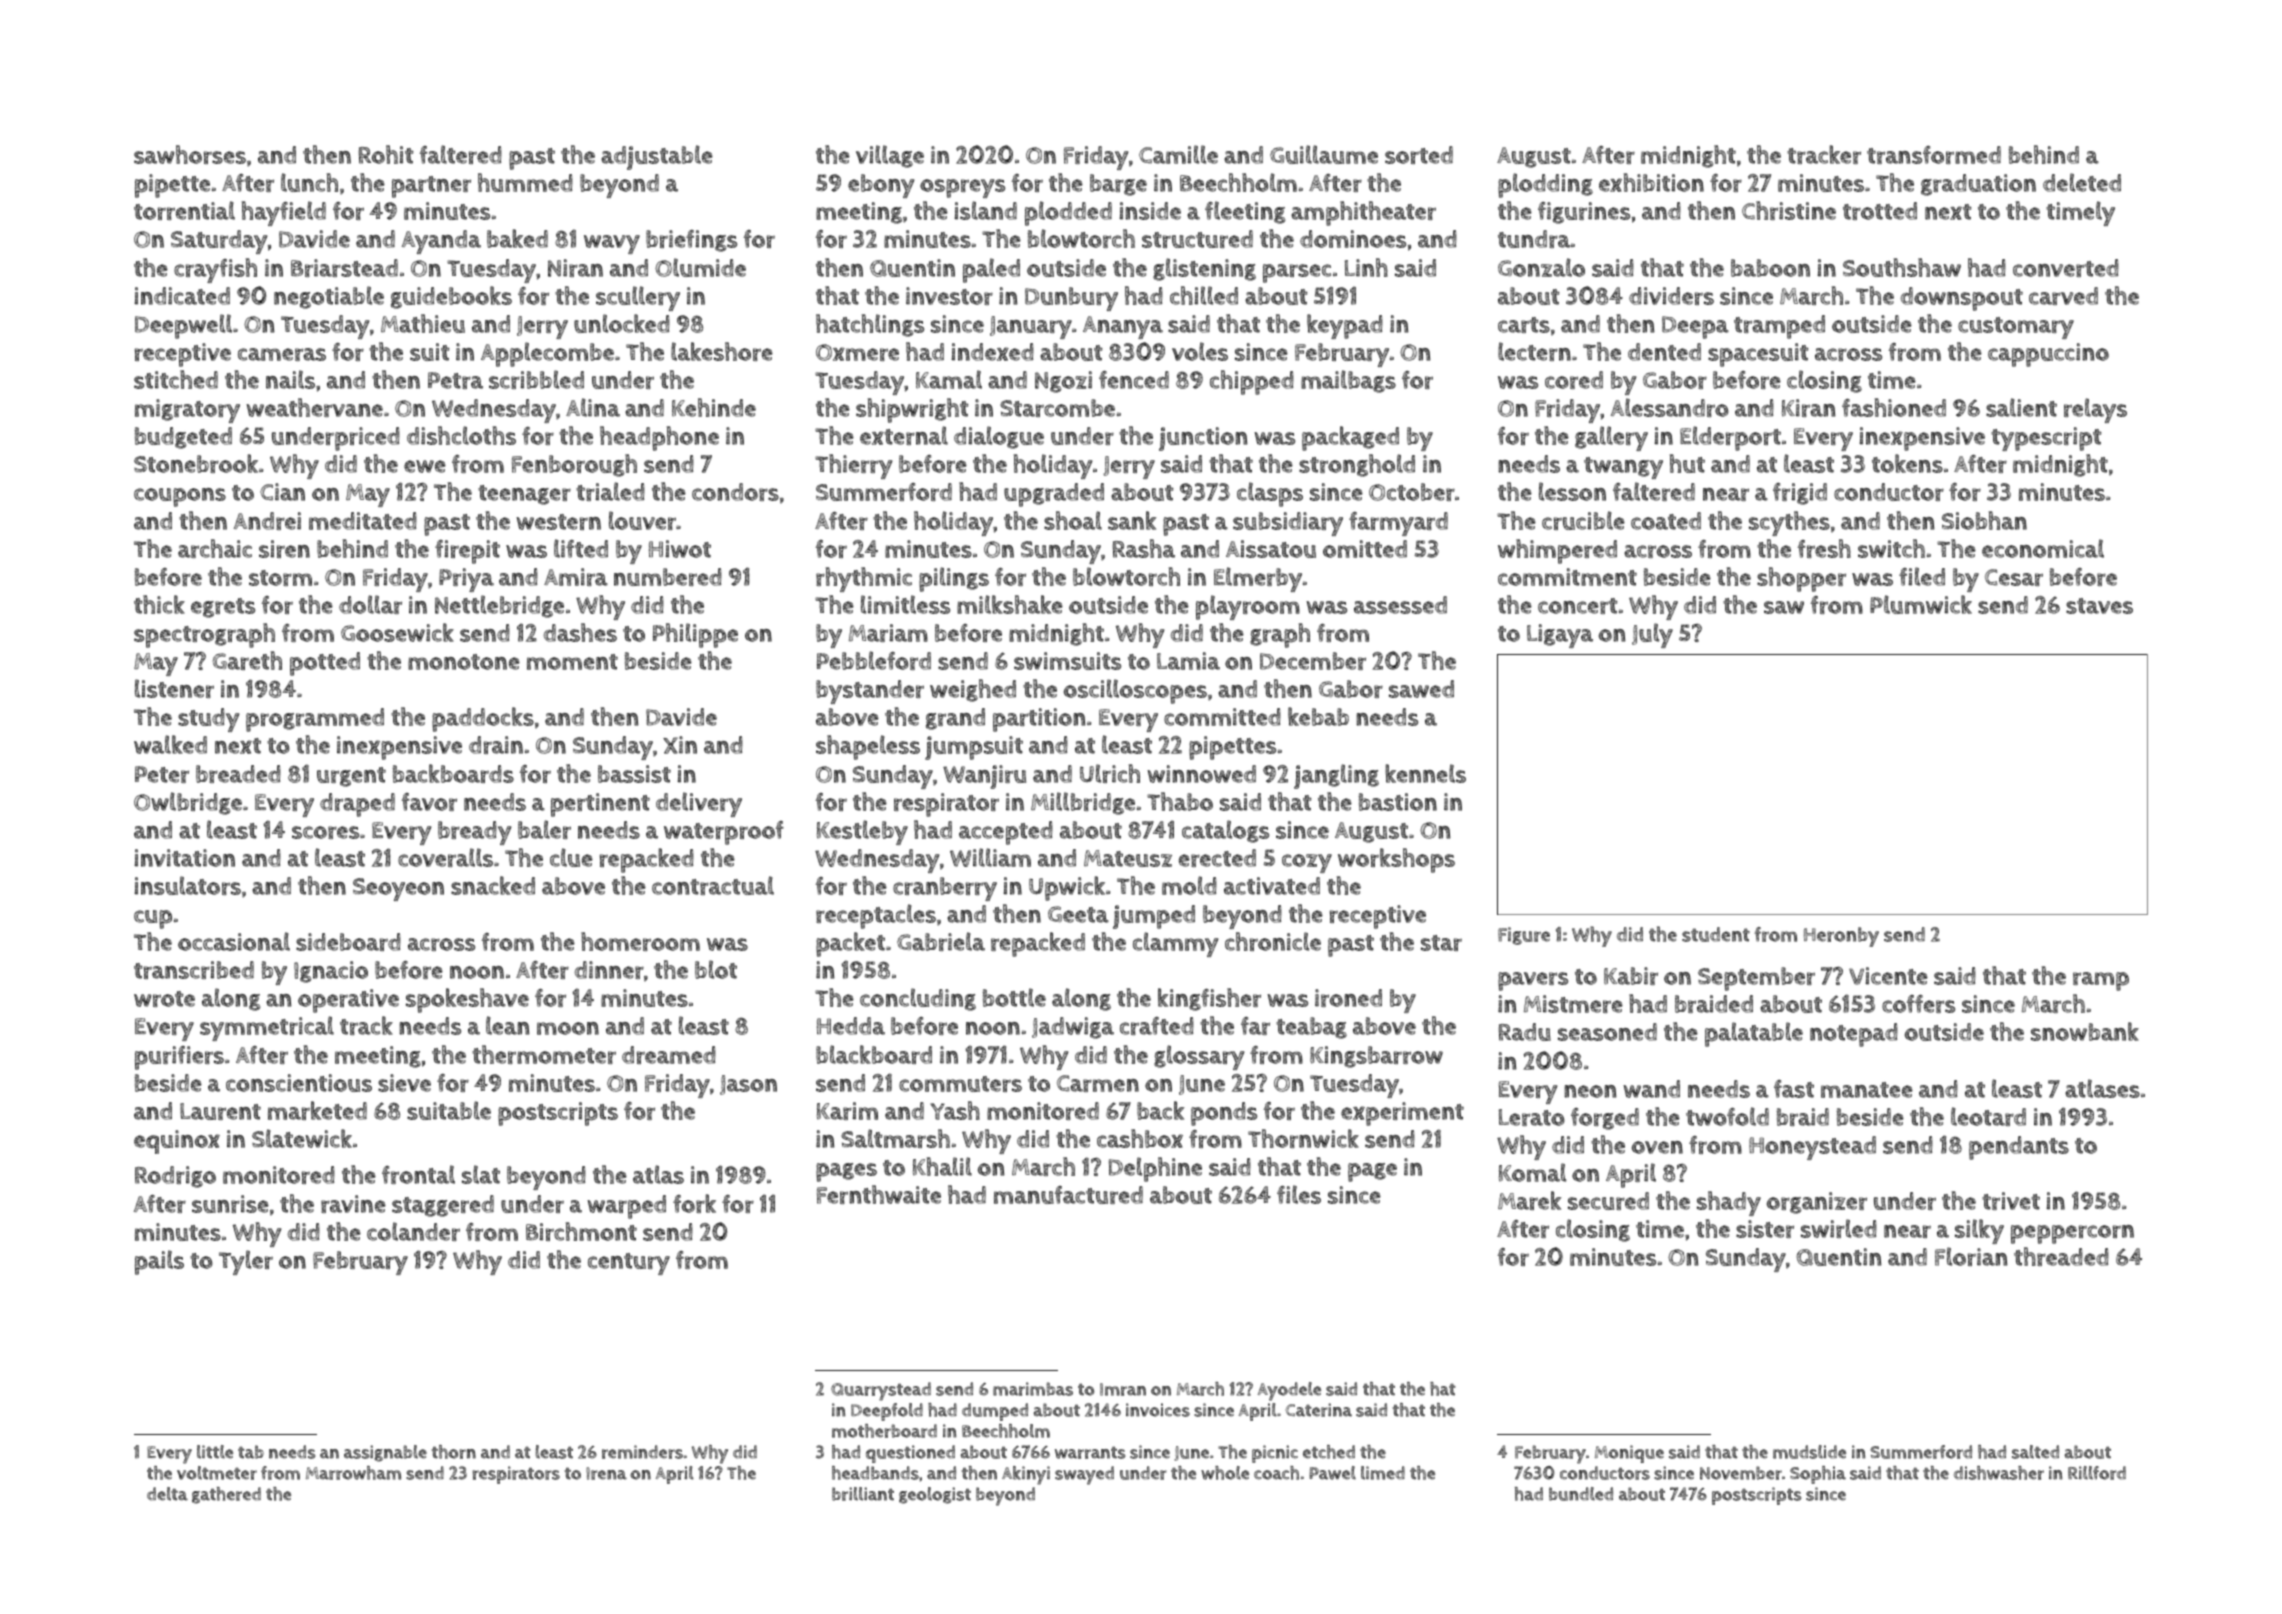 Image resolution: width=2282 pixels, height=1614 pixels. What do you see at coordinates (626, 1207) in the screenshot?
I see `warped` at bounding box center [626, 1207].
